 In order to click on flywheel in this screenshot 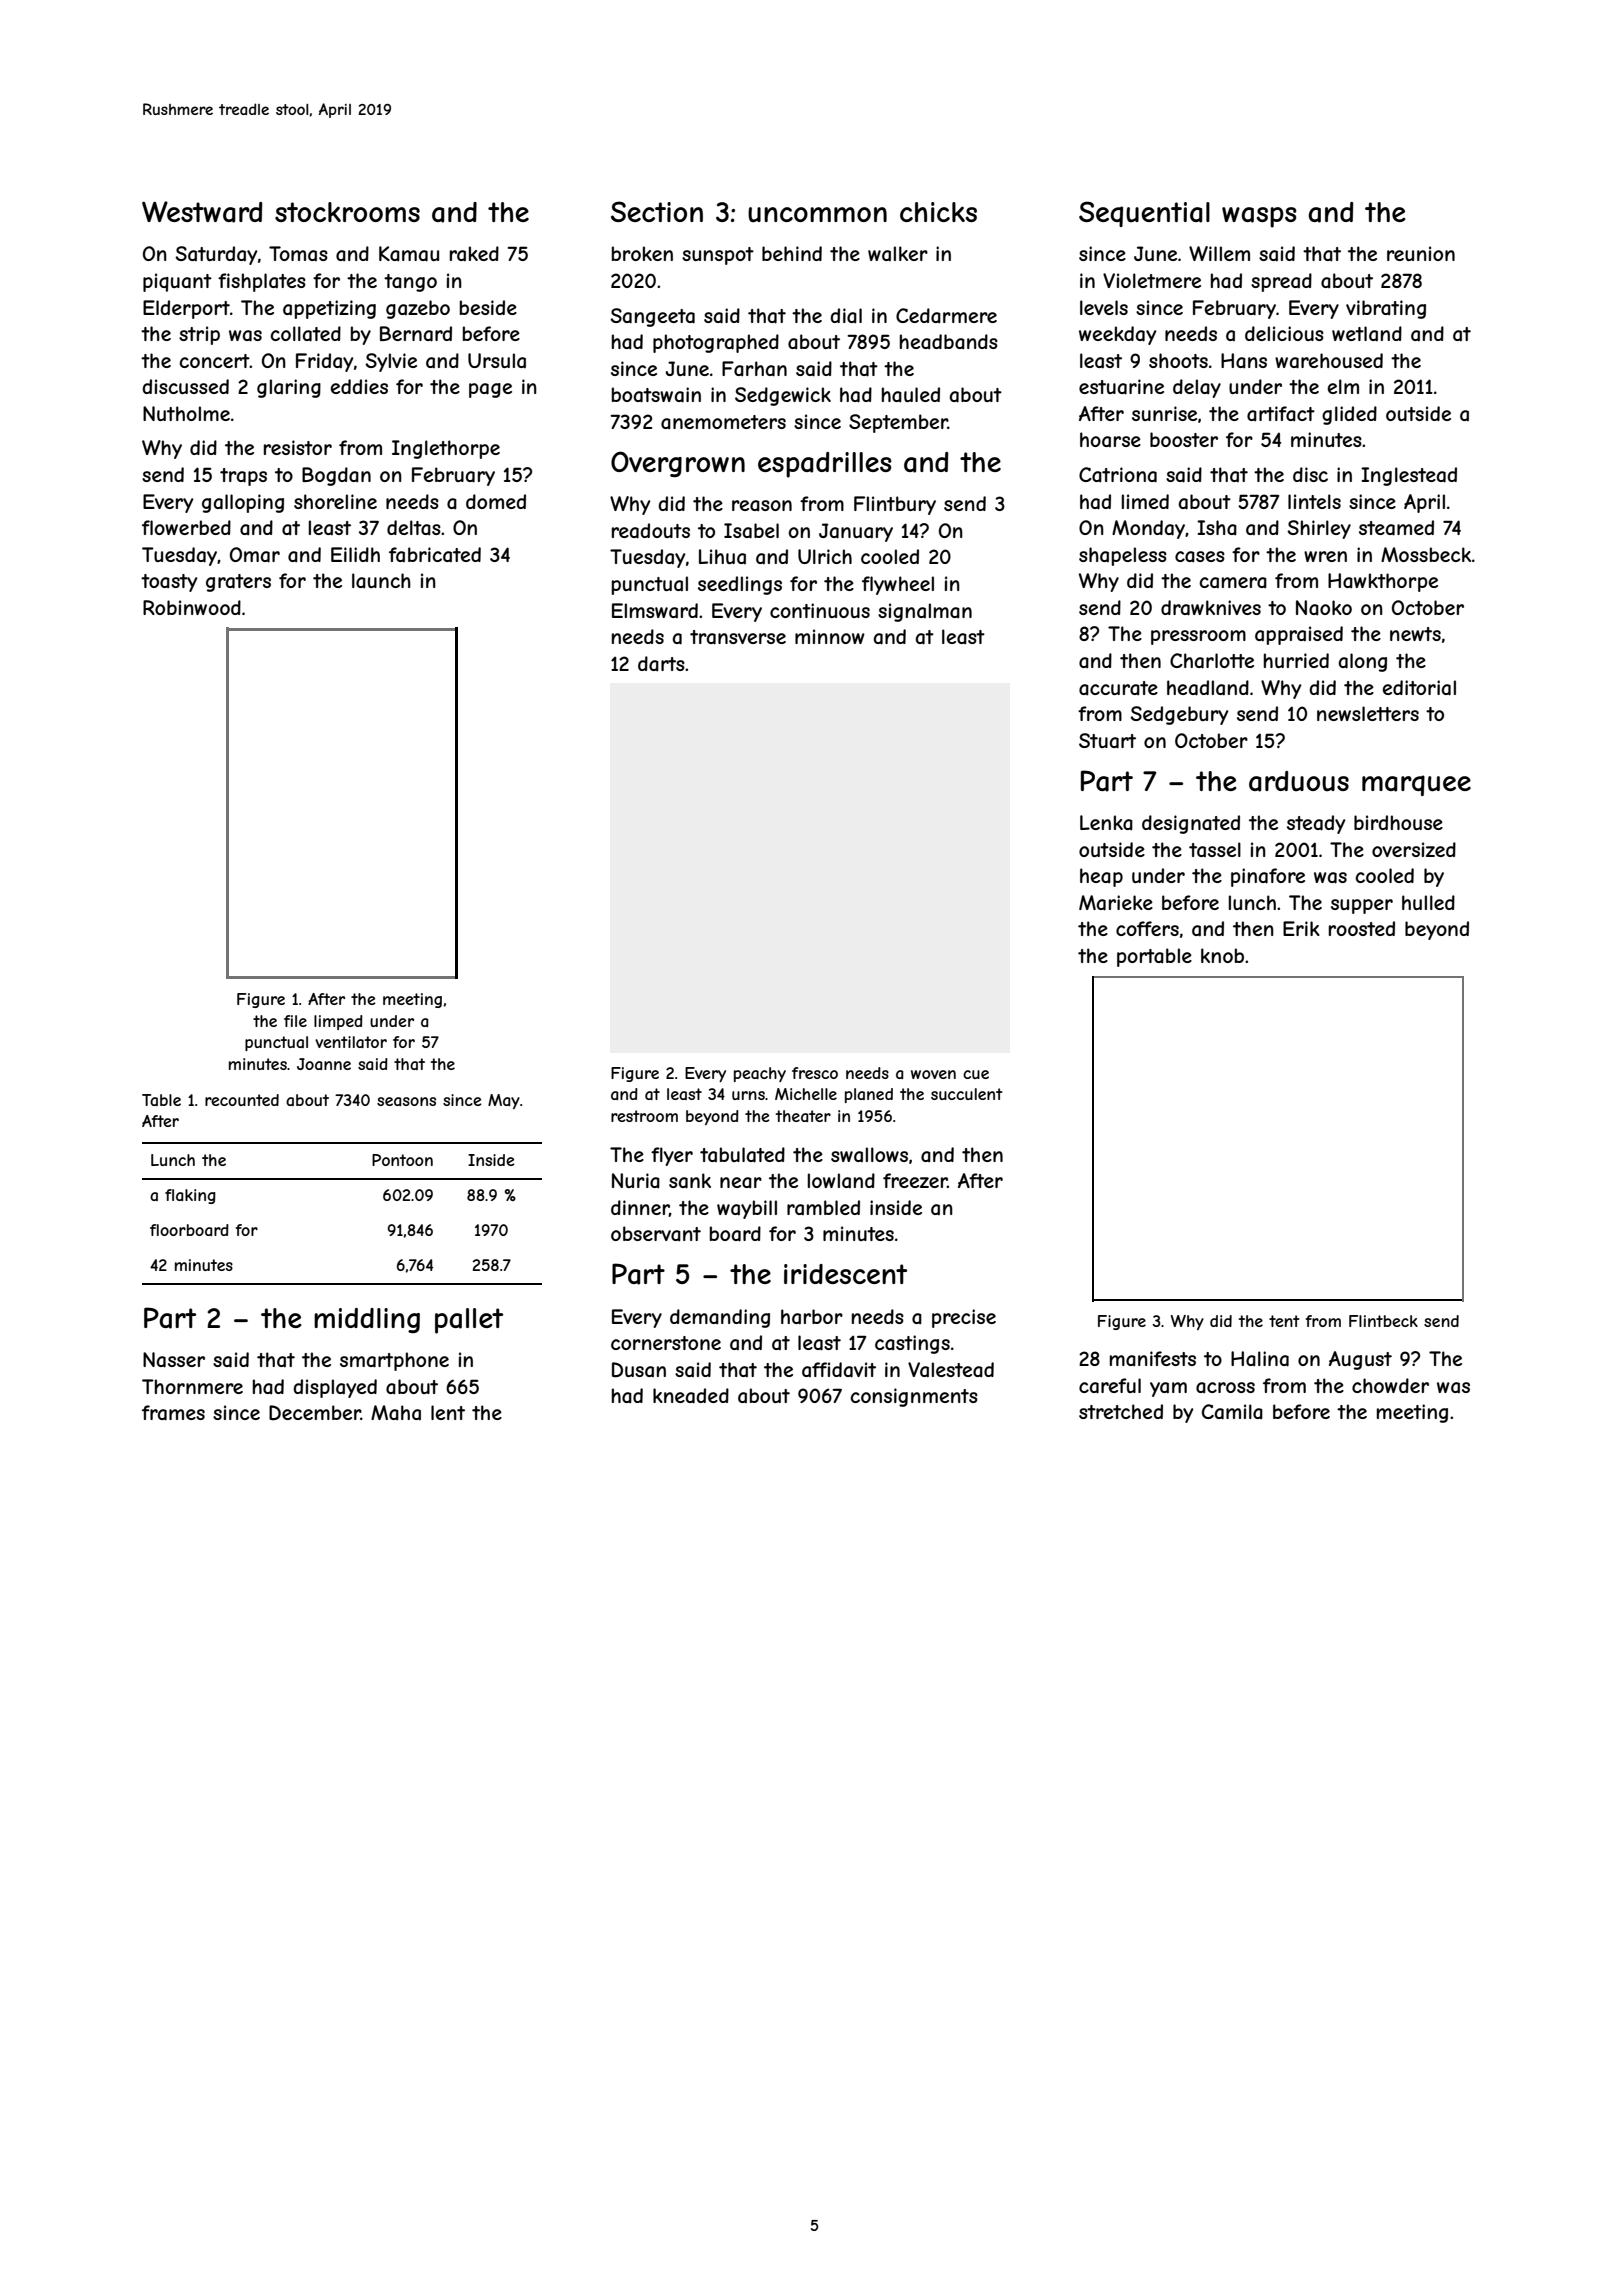, I will do `click(898, 585)`.
